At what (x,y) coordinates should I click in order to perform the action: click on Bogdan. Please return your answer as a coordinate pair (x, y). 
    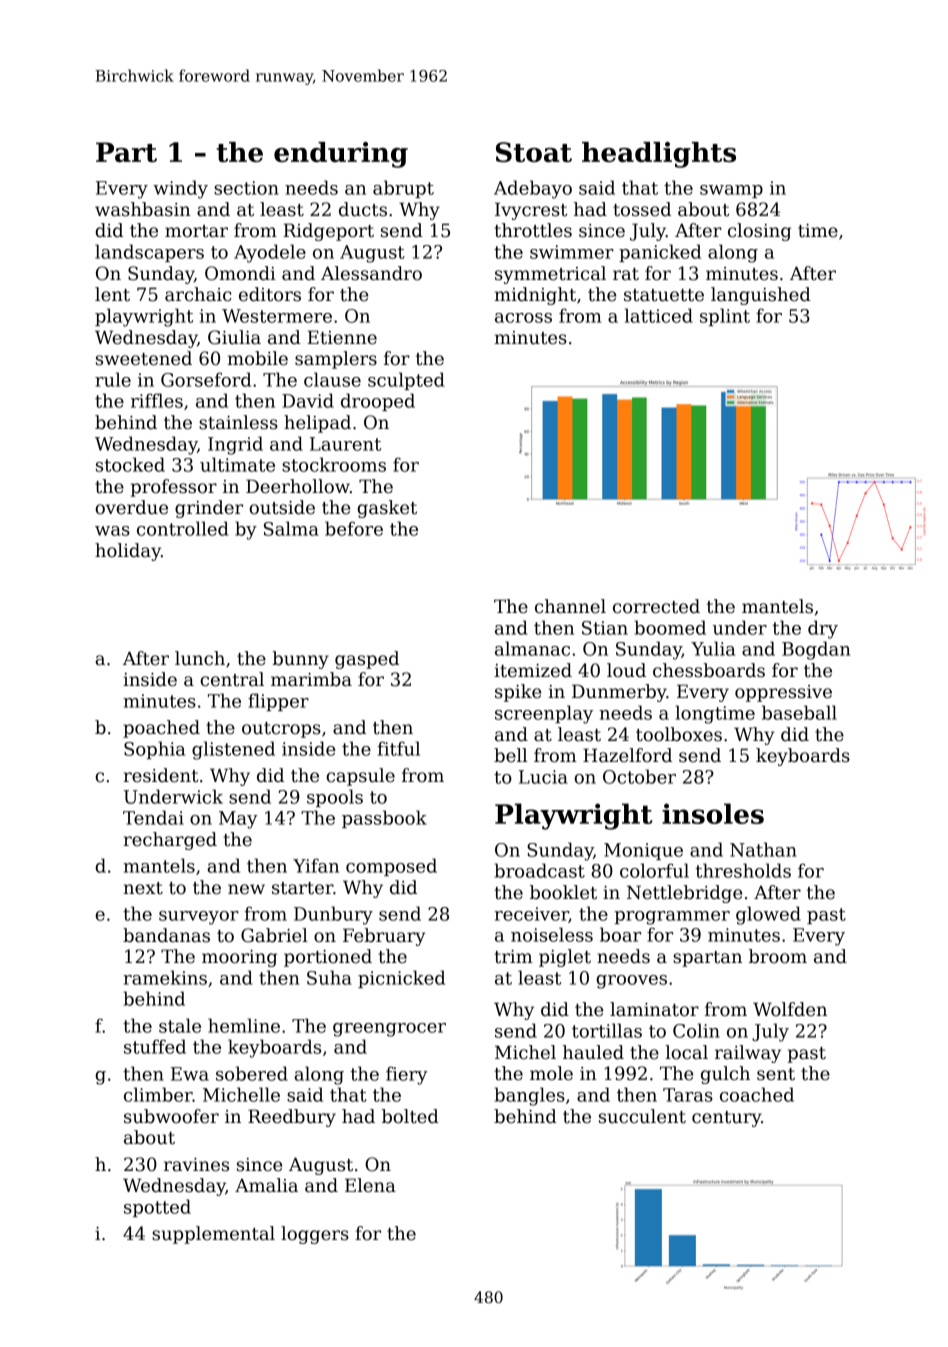
    Looking at the image, I should click on (816, 650).
